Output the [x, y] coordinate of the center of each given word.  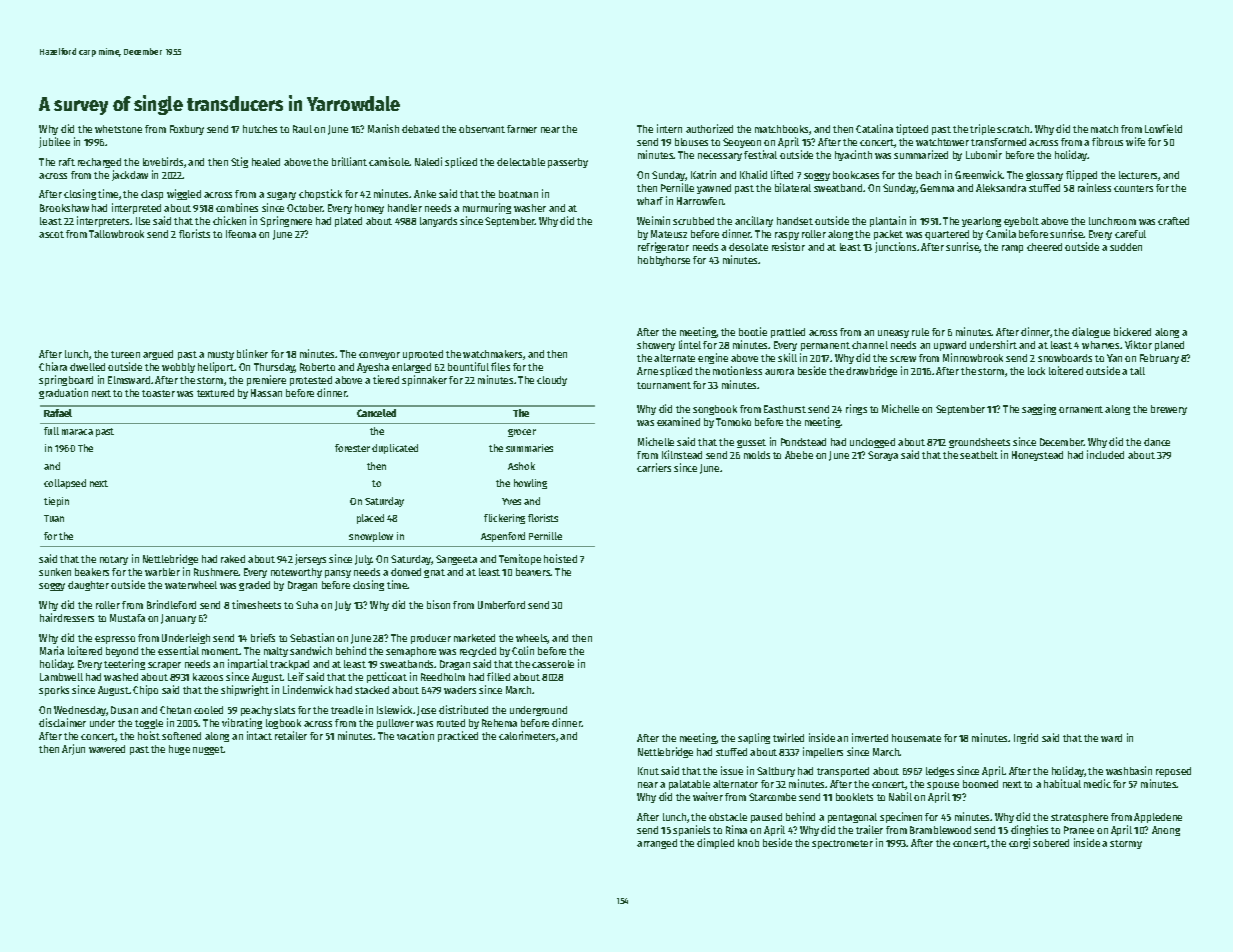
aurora [779, 372]
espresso [115, 640]
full [51, 431]
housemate [916, 738]
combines [237, 207]
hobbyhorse [664, 261]
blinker [252, 353]
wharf [650, 201]
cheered [1044, 247]
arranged [657, 844]
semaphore [411, 652]
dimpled [715, 843]
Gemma [937, 188]
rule [920, 332]
